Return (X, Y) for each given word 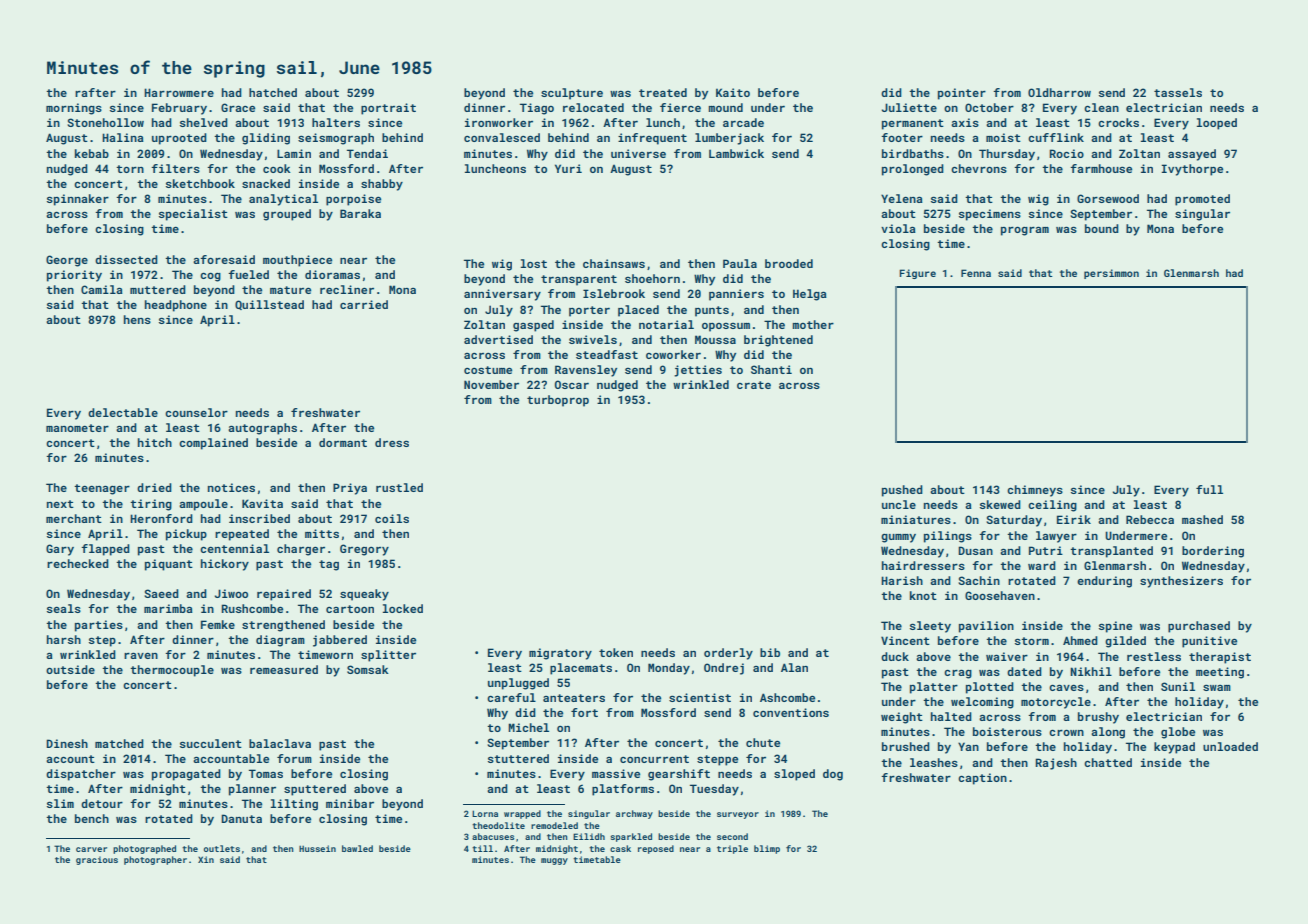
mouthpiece (297, 261)
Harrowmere (179, 92)
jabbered (340, 641)
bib (770, 652)
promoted (1202, 200)
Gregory (364, 550)
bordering (1213, 552)
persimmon (1111, 274)
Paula (740, 263)
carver (91, 849)
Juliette (909, 107)
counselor (196, 412)
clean (1101, 107)
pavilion (986, 627)
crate (754, 385)
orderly (728, 654)
